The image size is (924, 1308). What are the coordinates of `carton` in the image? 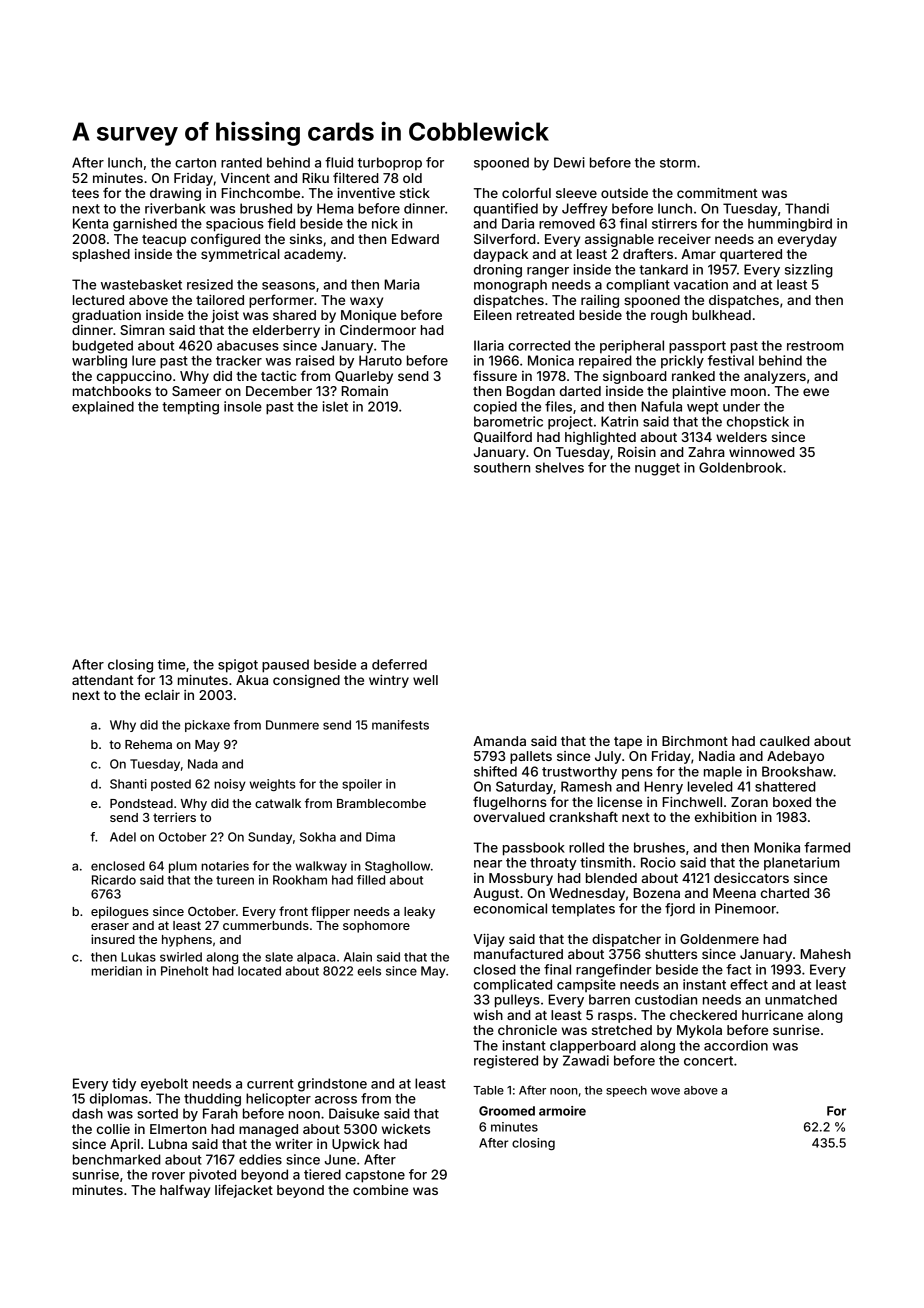 It's located at (195, 163).
